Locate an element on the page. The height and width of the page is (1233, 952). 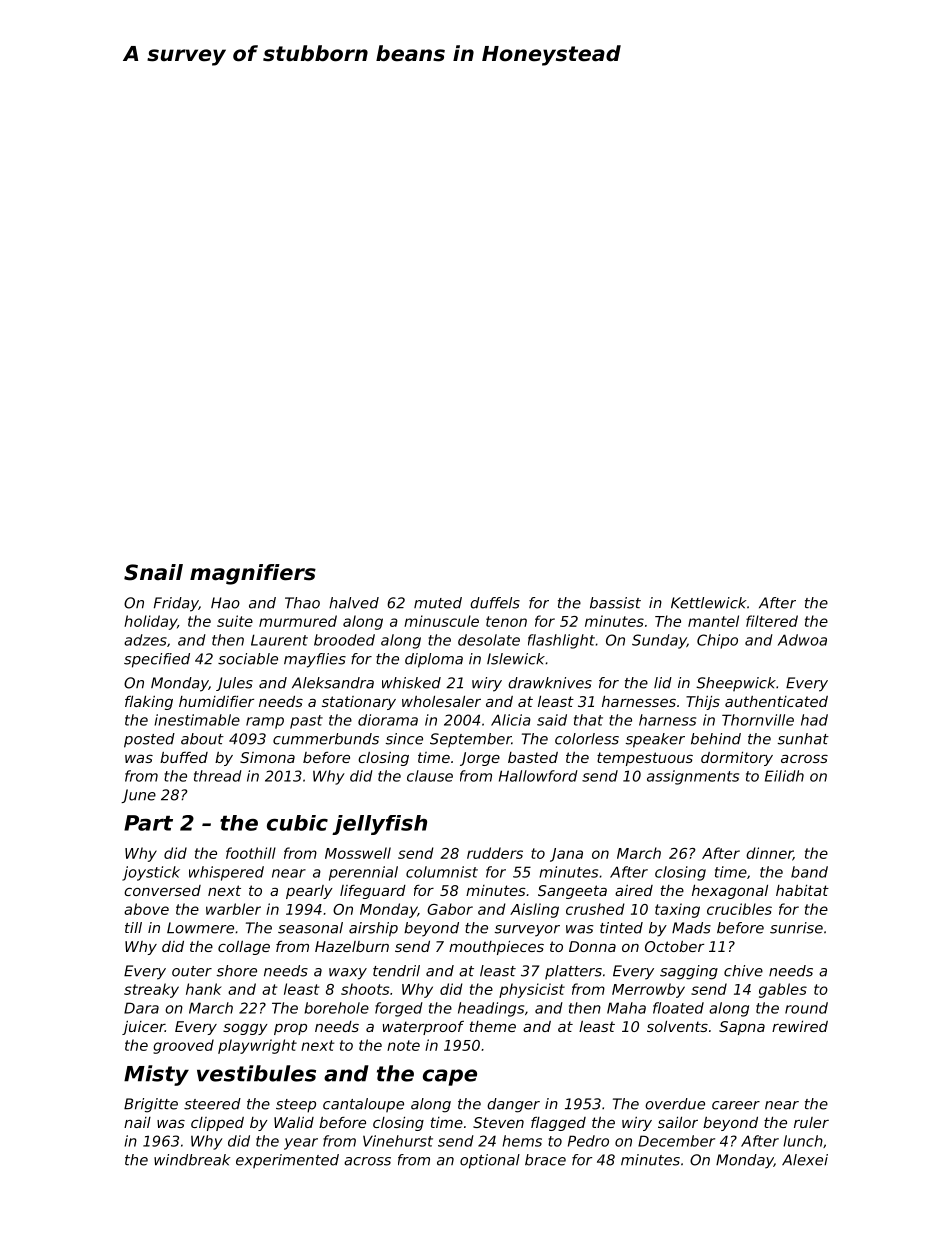
Sangeeta is located at coordinates (572, 892).
